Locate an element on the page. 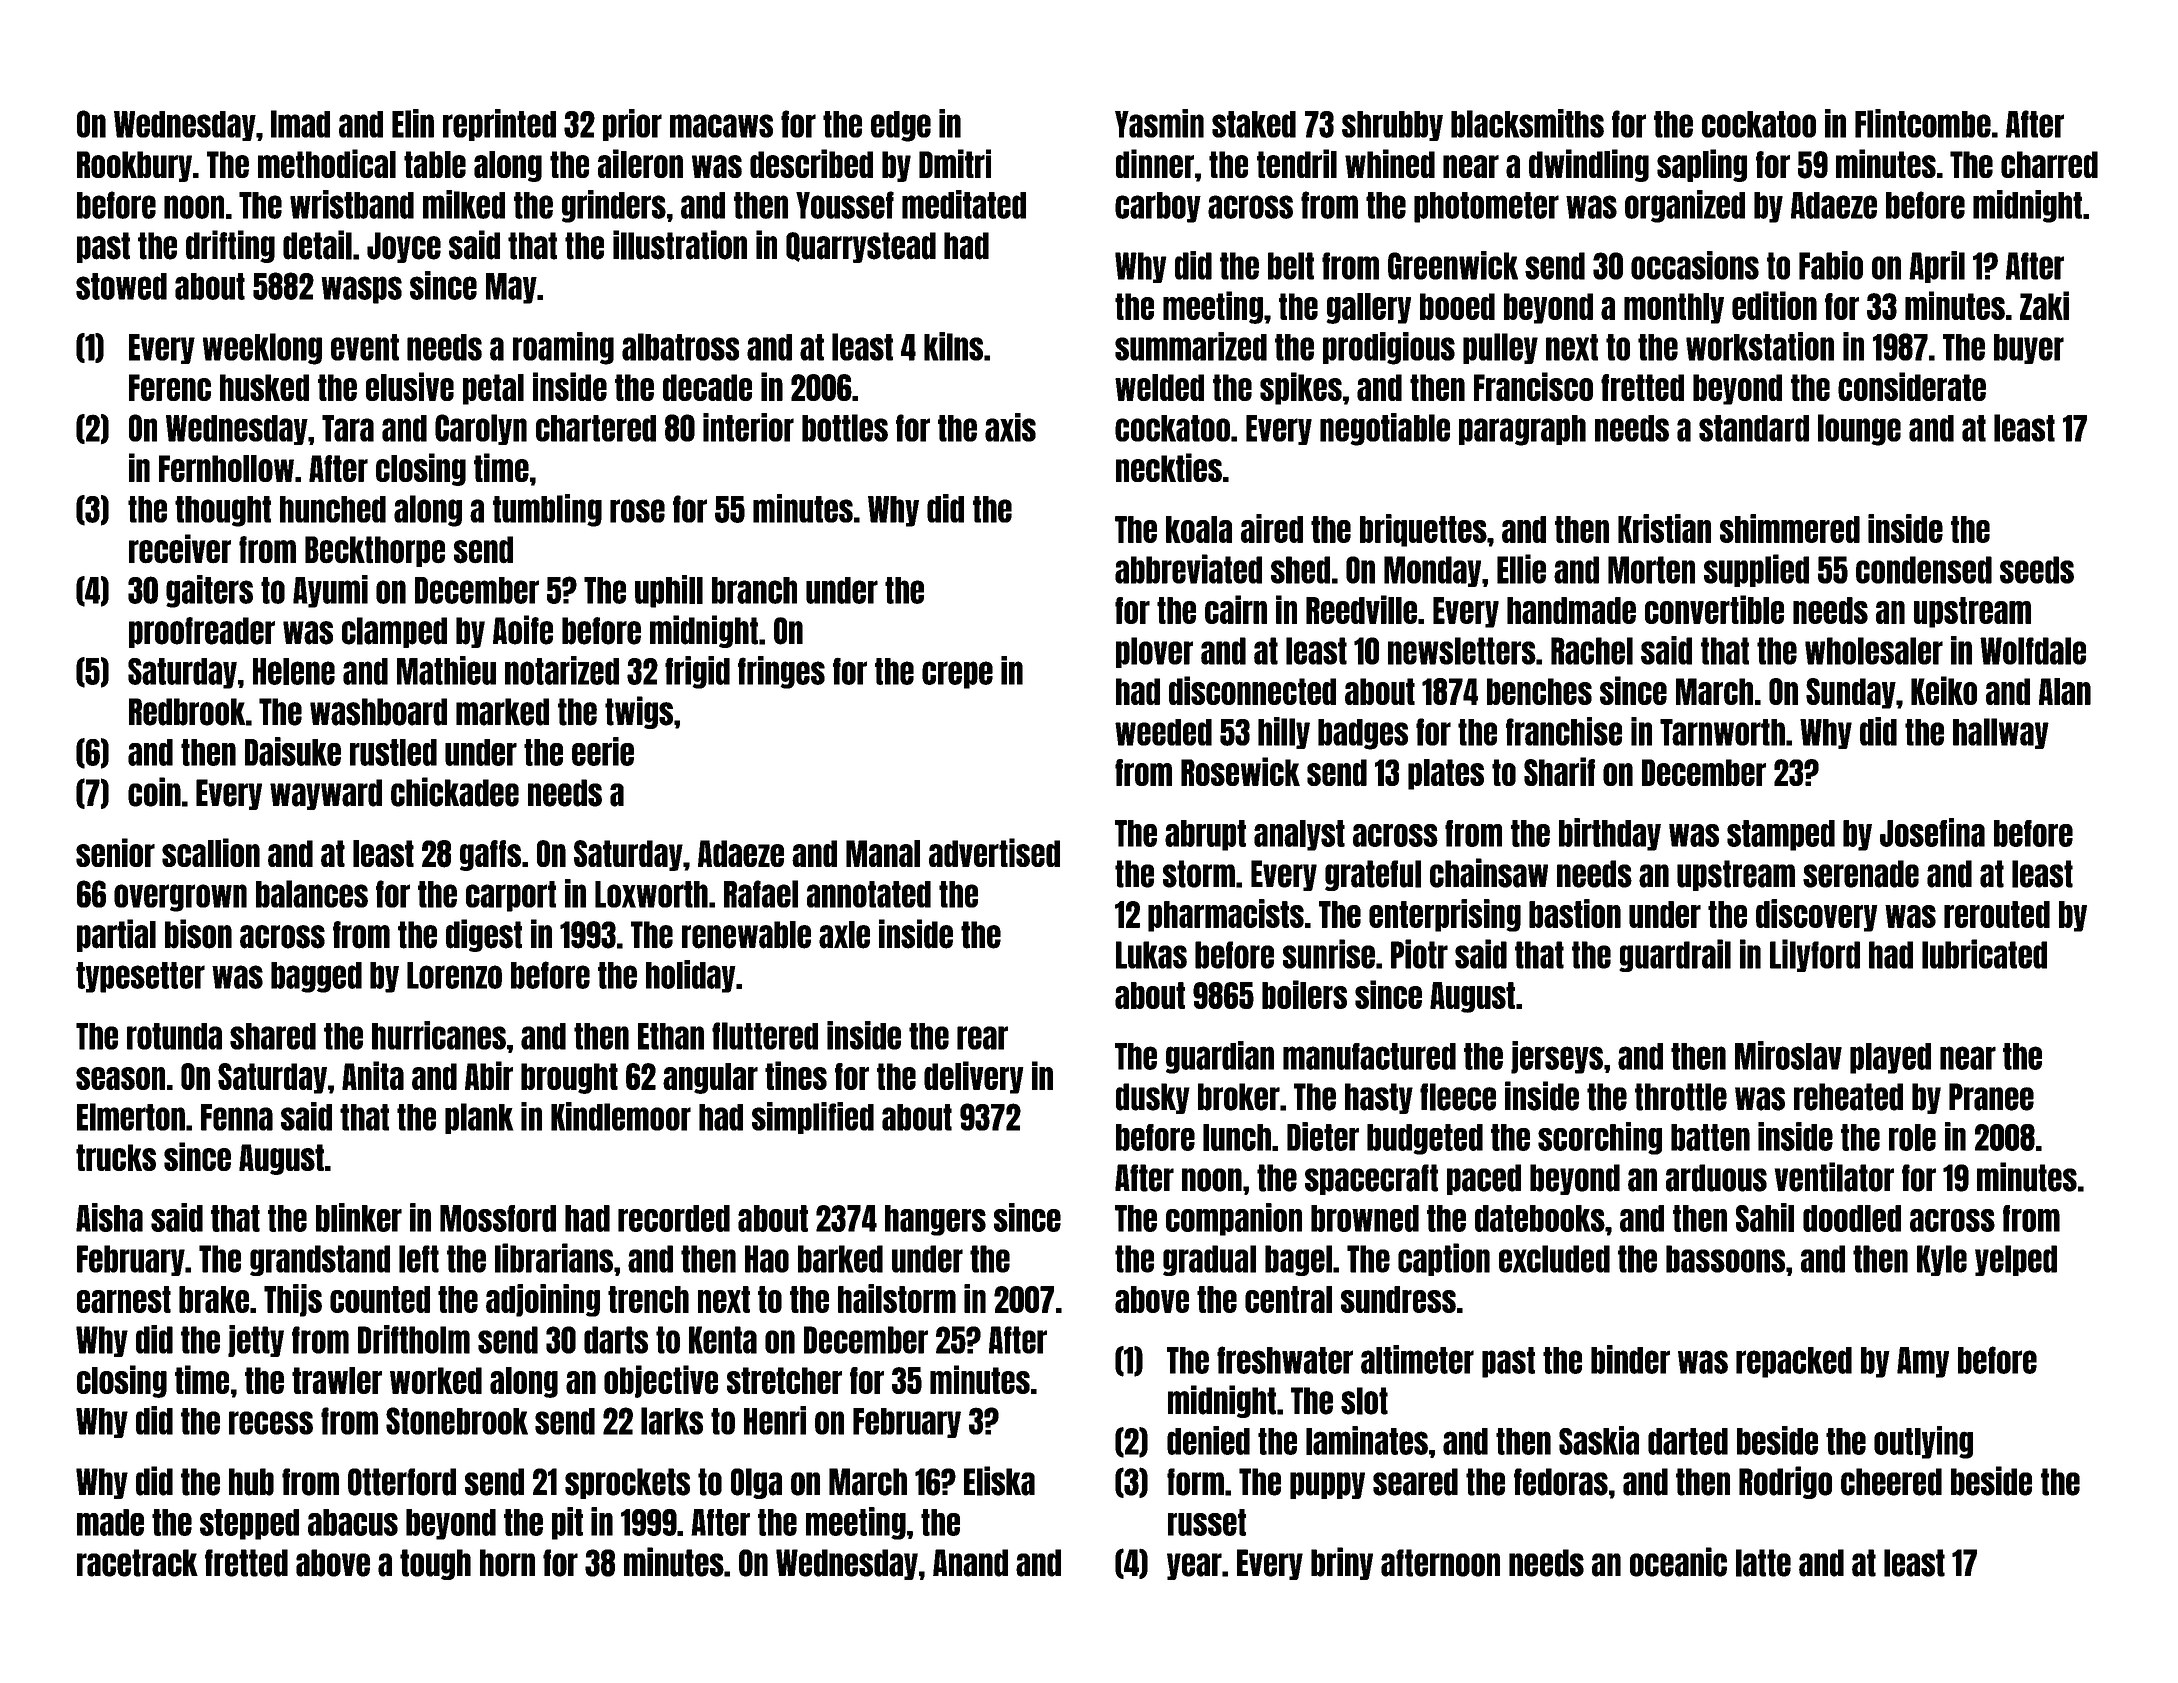  grandstand is located at coordinates (320, 1260).
